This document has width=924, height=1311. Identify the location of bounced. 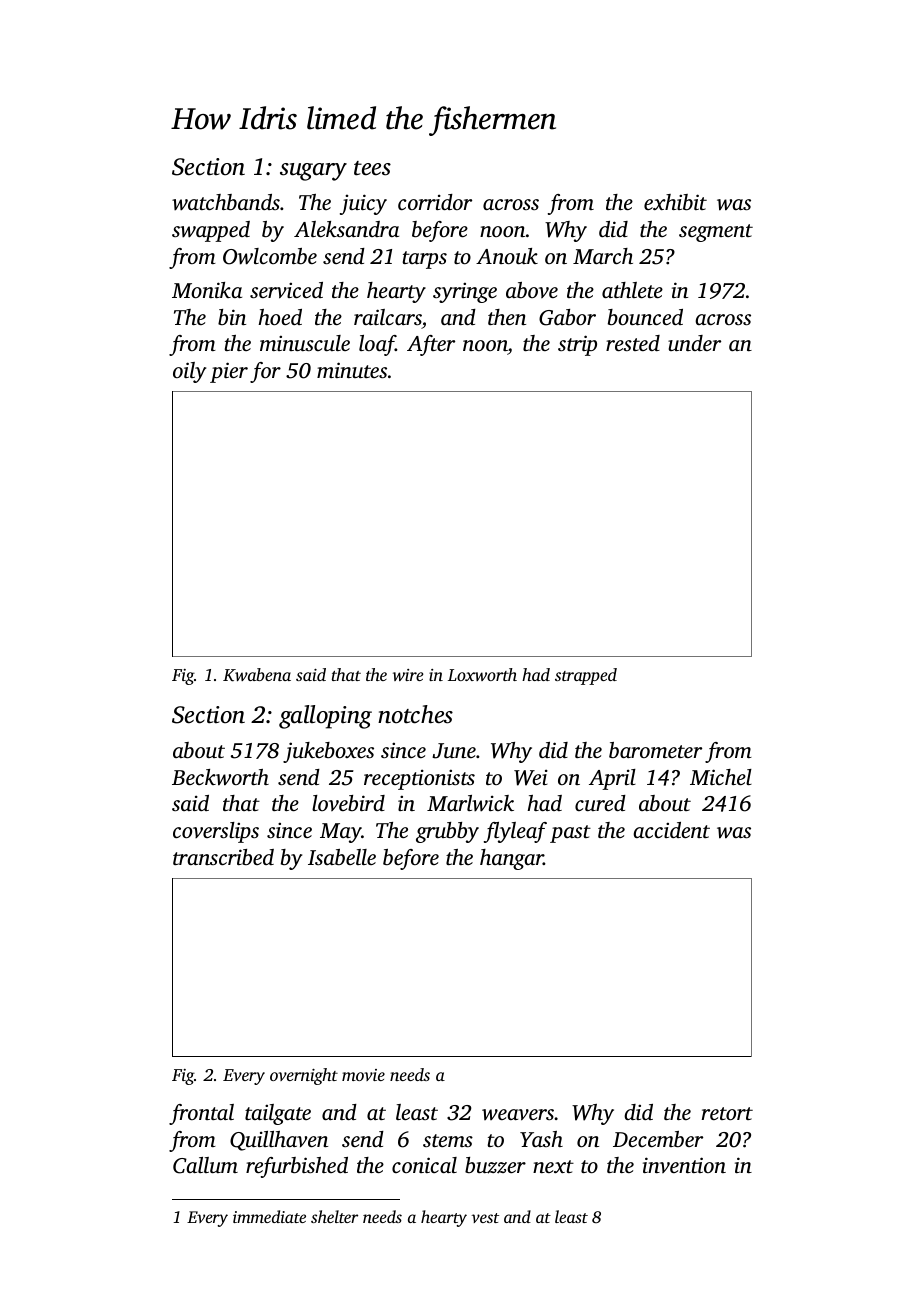
(645, 317).
